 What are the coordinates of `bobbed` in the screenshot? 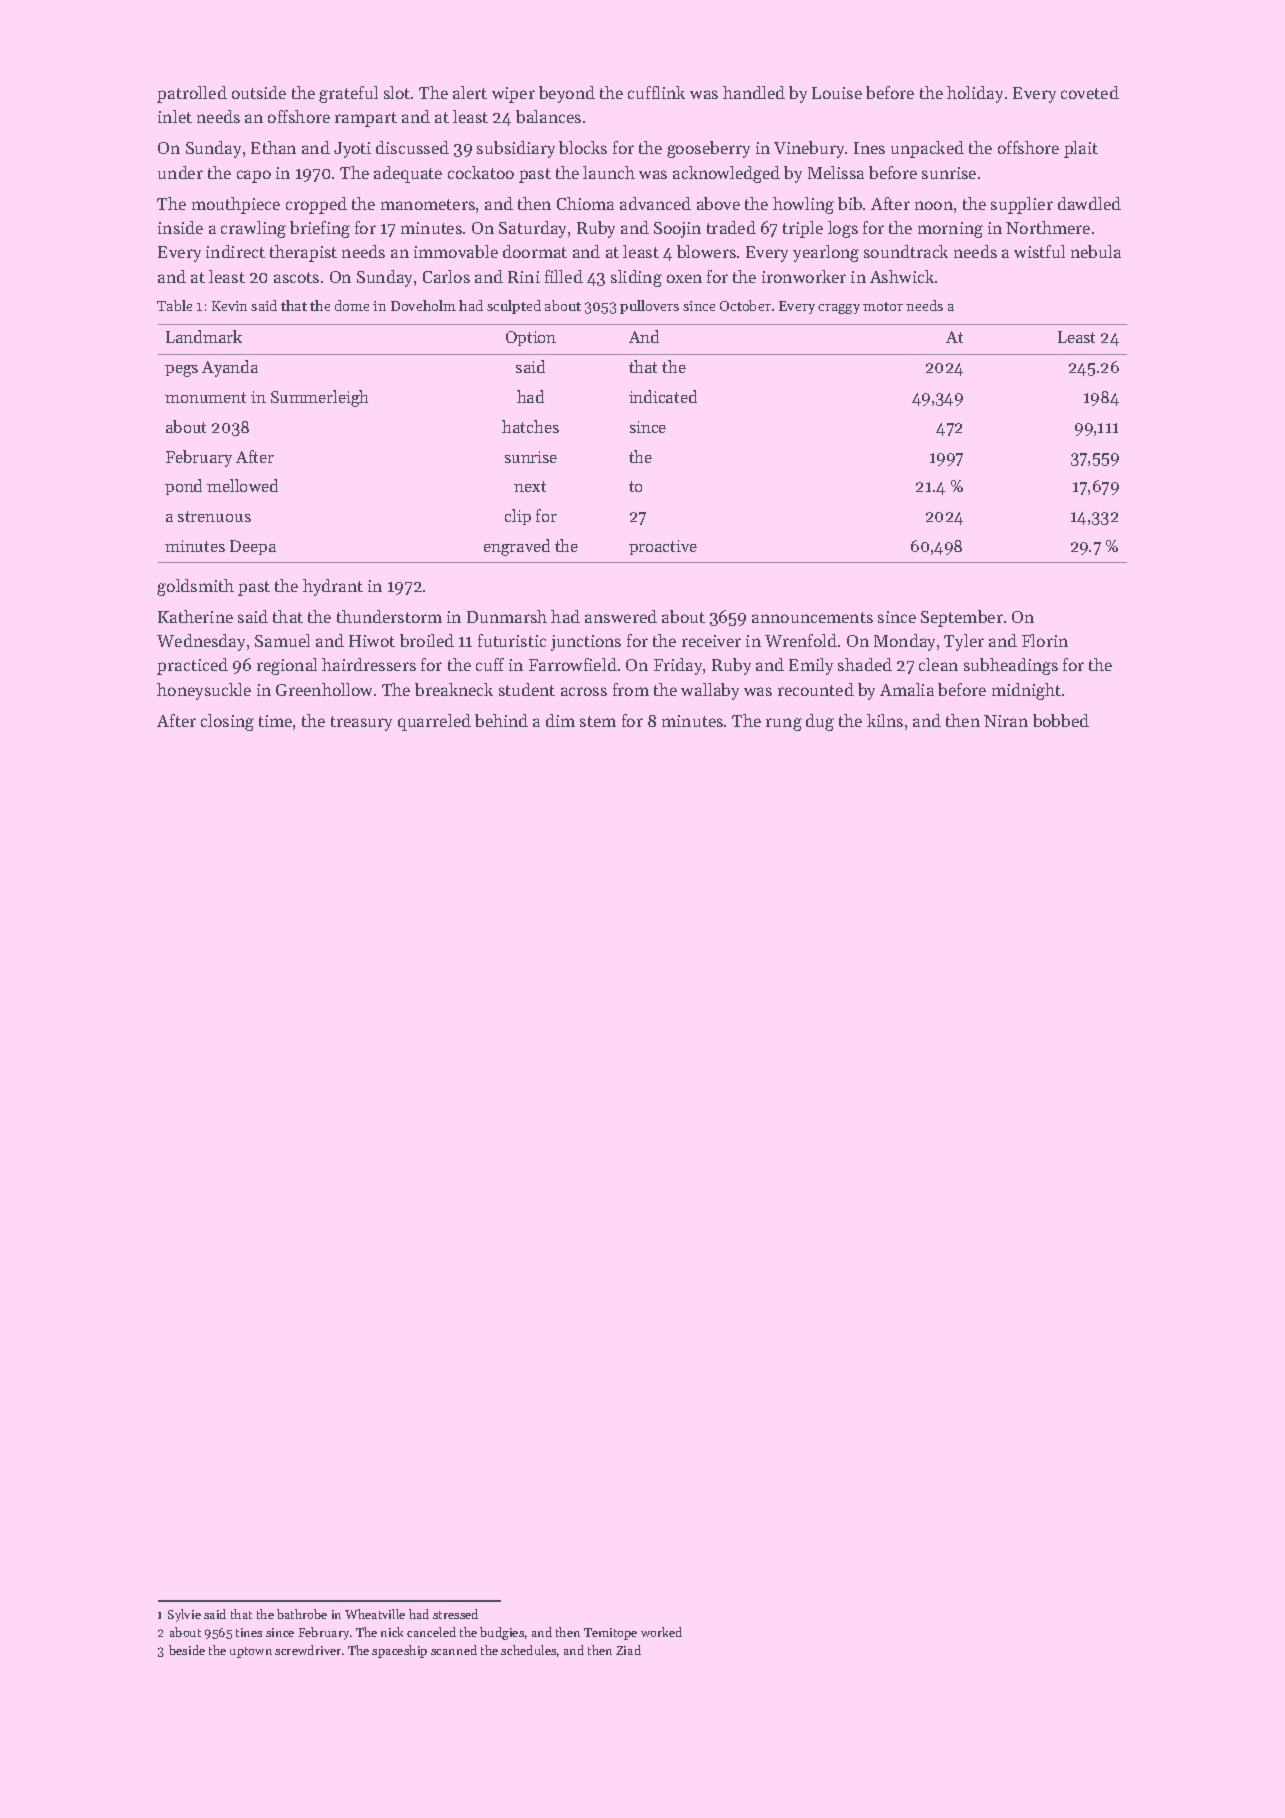 It's located at (1061, 720).
